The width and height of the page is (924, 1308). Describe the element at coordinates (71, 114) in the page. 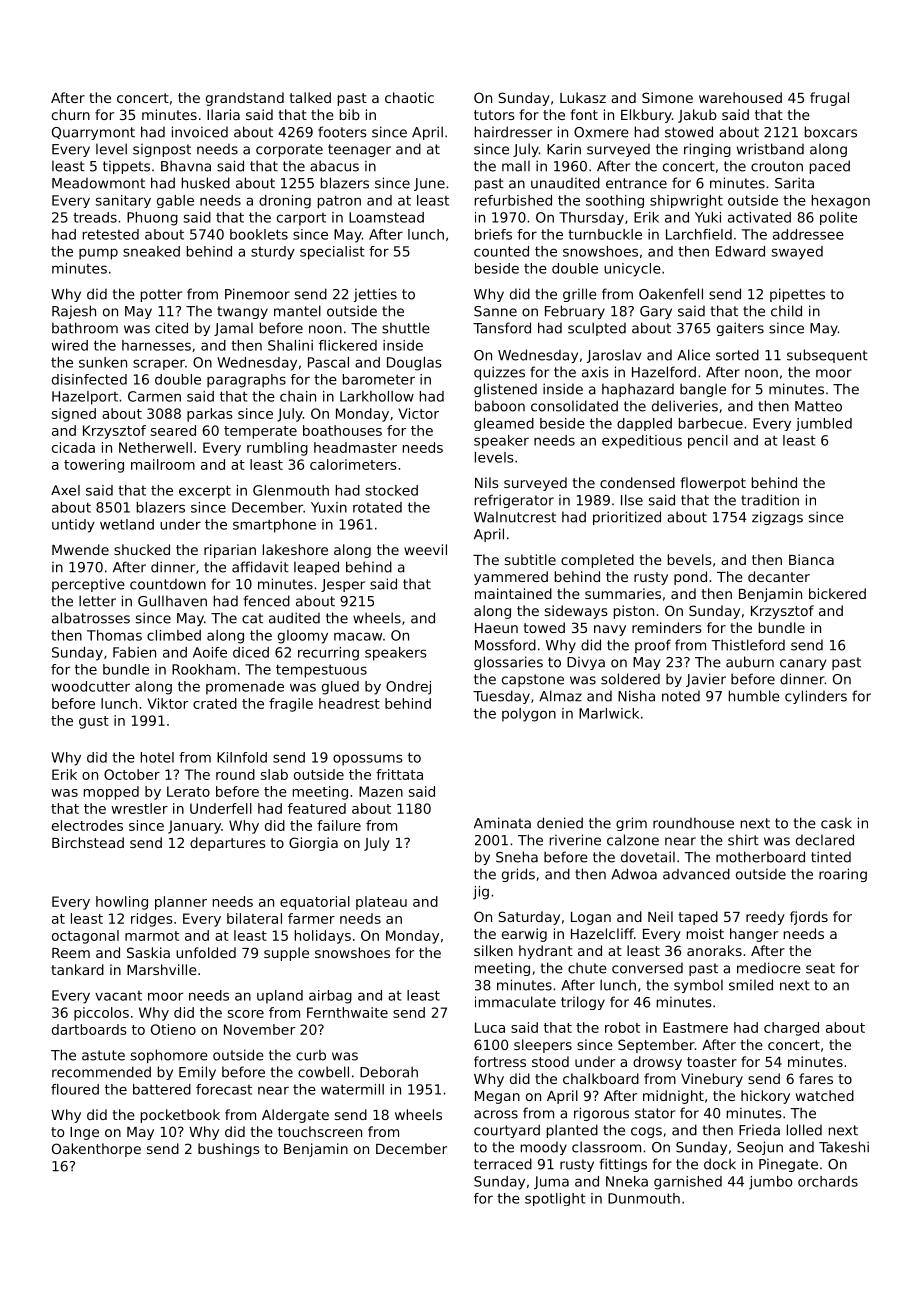

I see `churn` at that location.
